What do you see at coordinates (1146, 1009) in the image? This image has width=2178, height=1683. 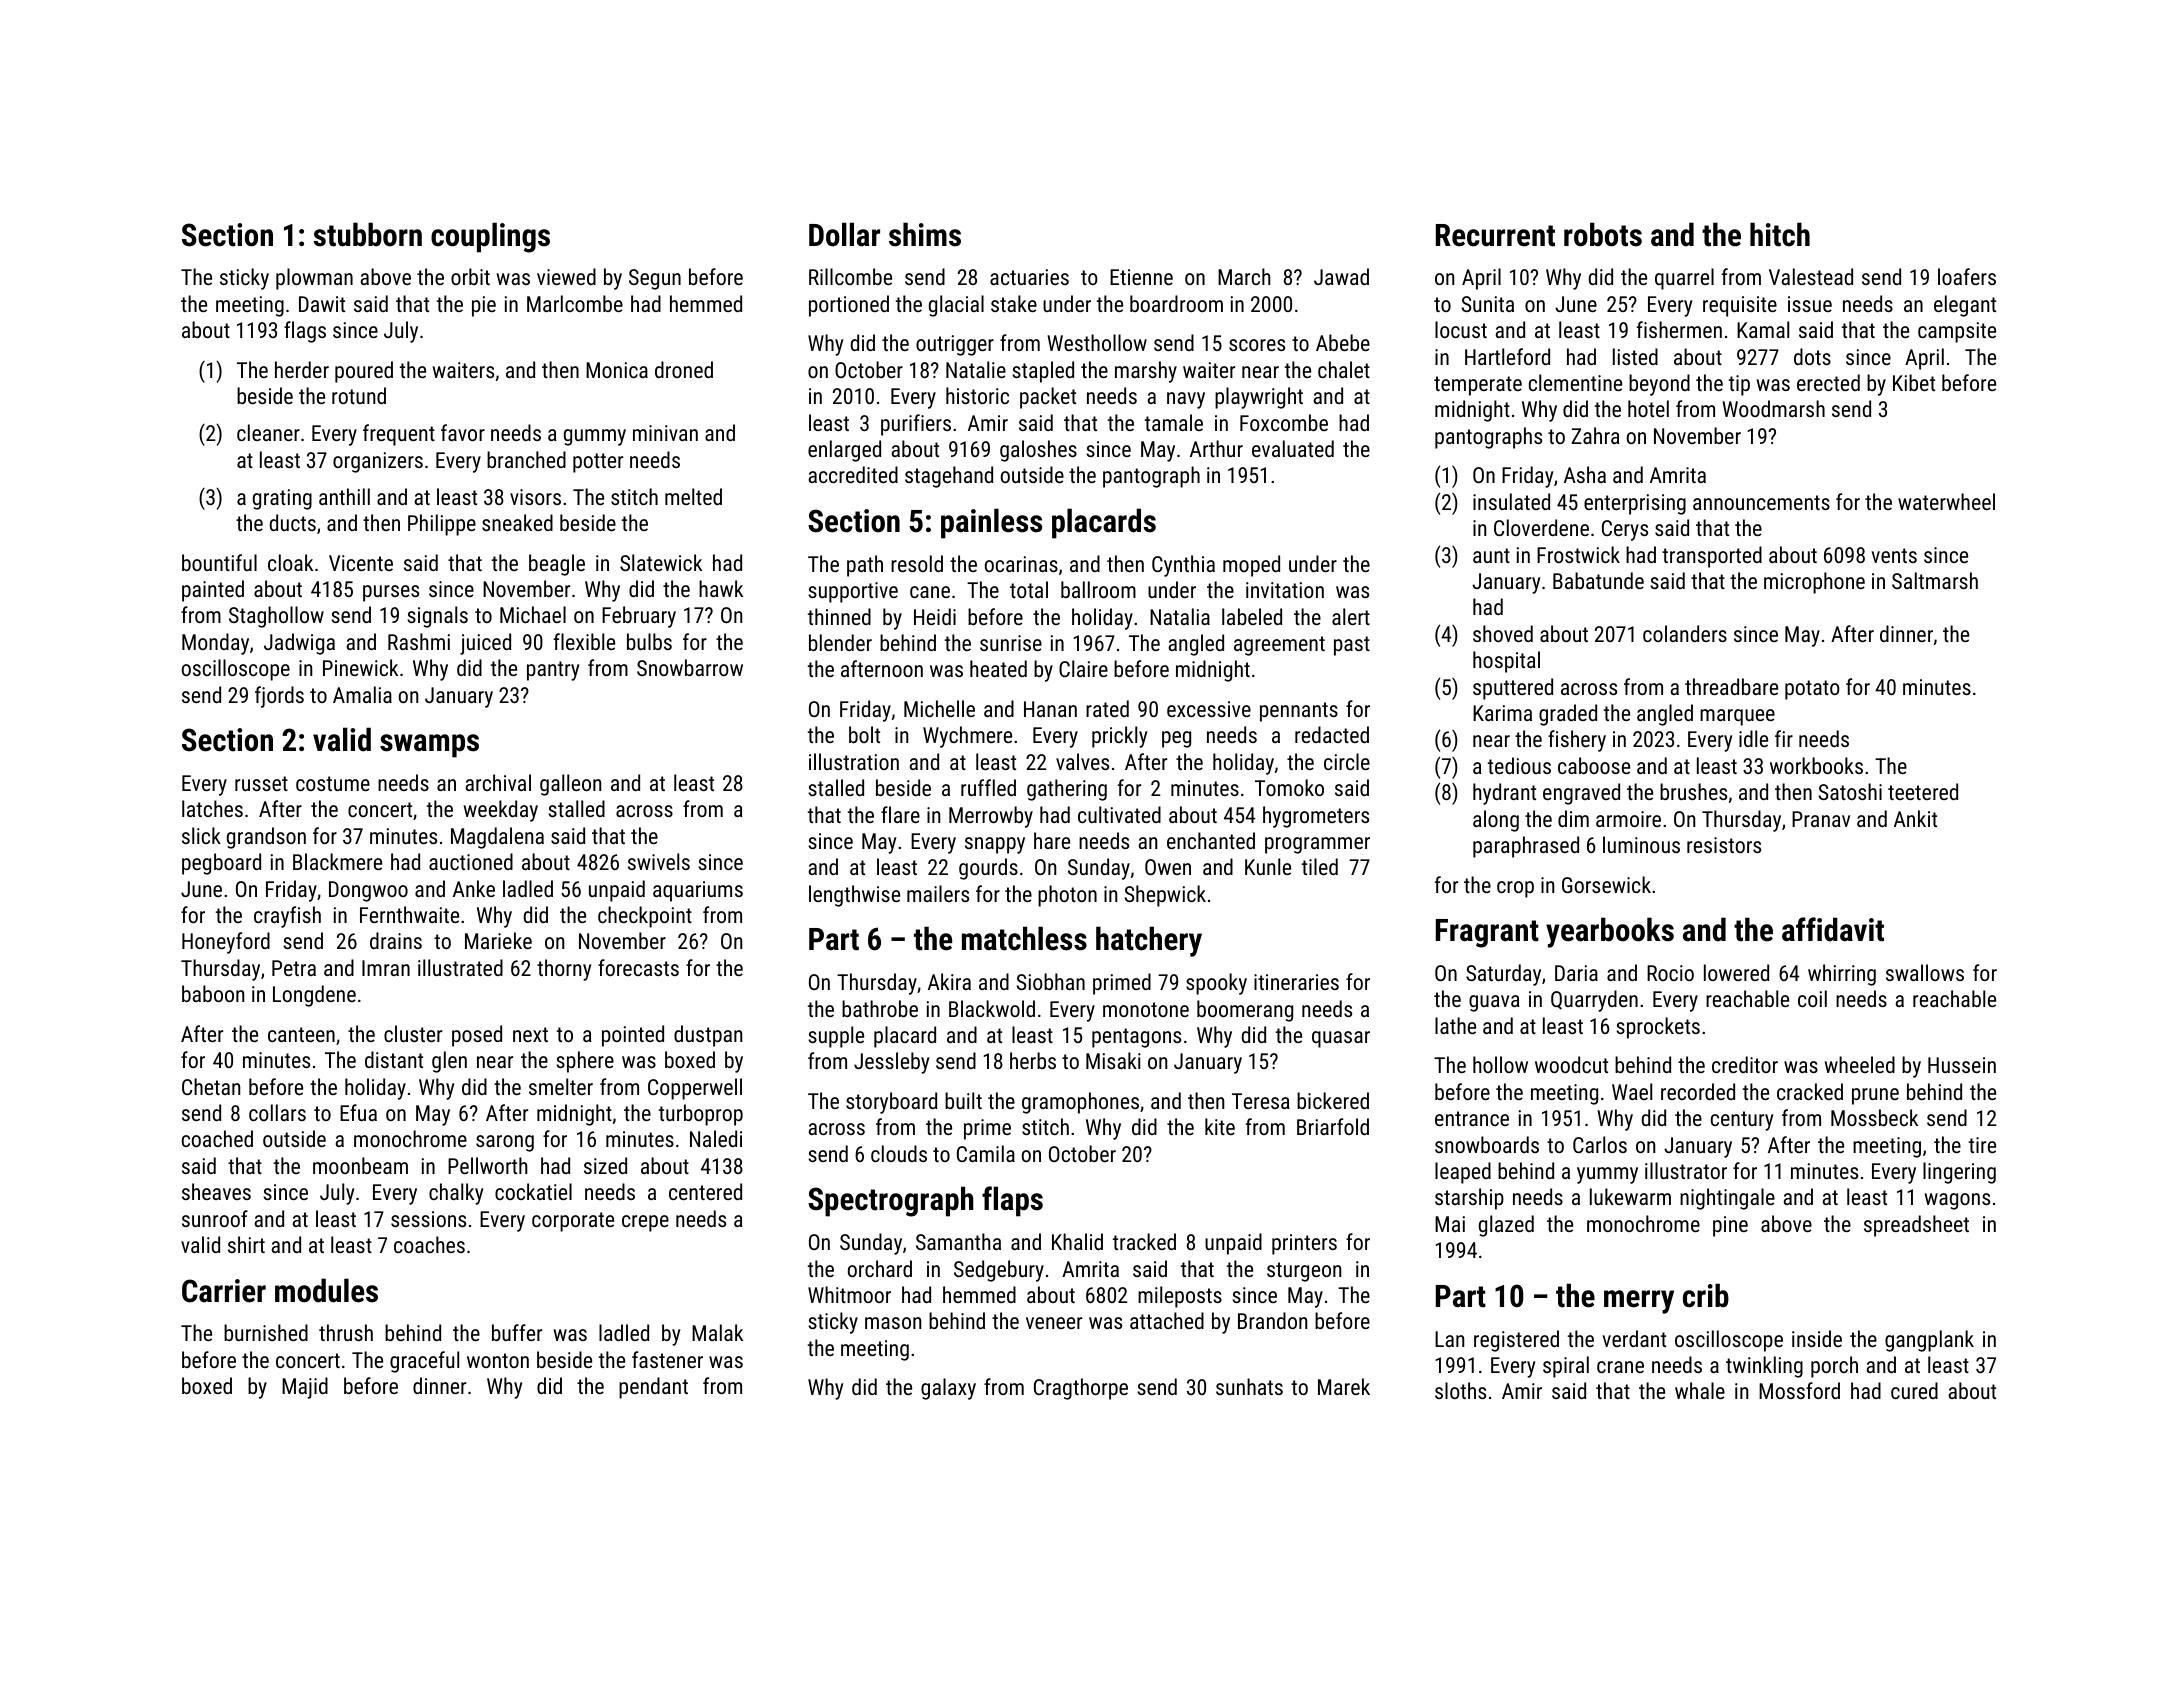 I see `monotone` at bounding box center [1146, 1009].
